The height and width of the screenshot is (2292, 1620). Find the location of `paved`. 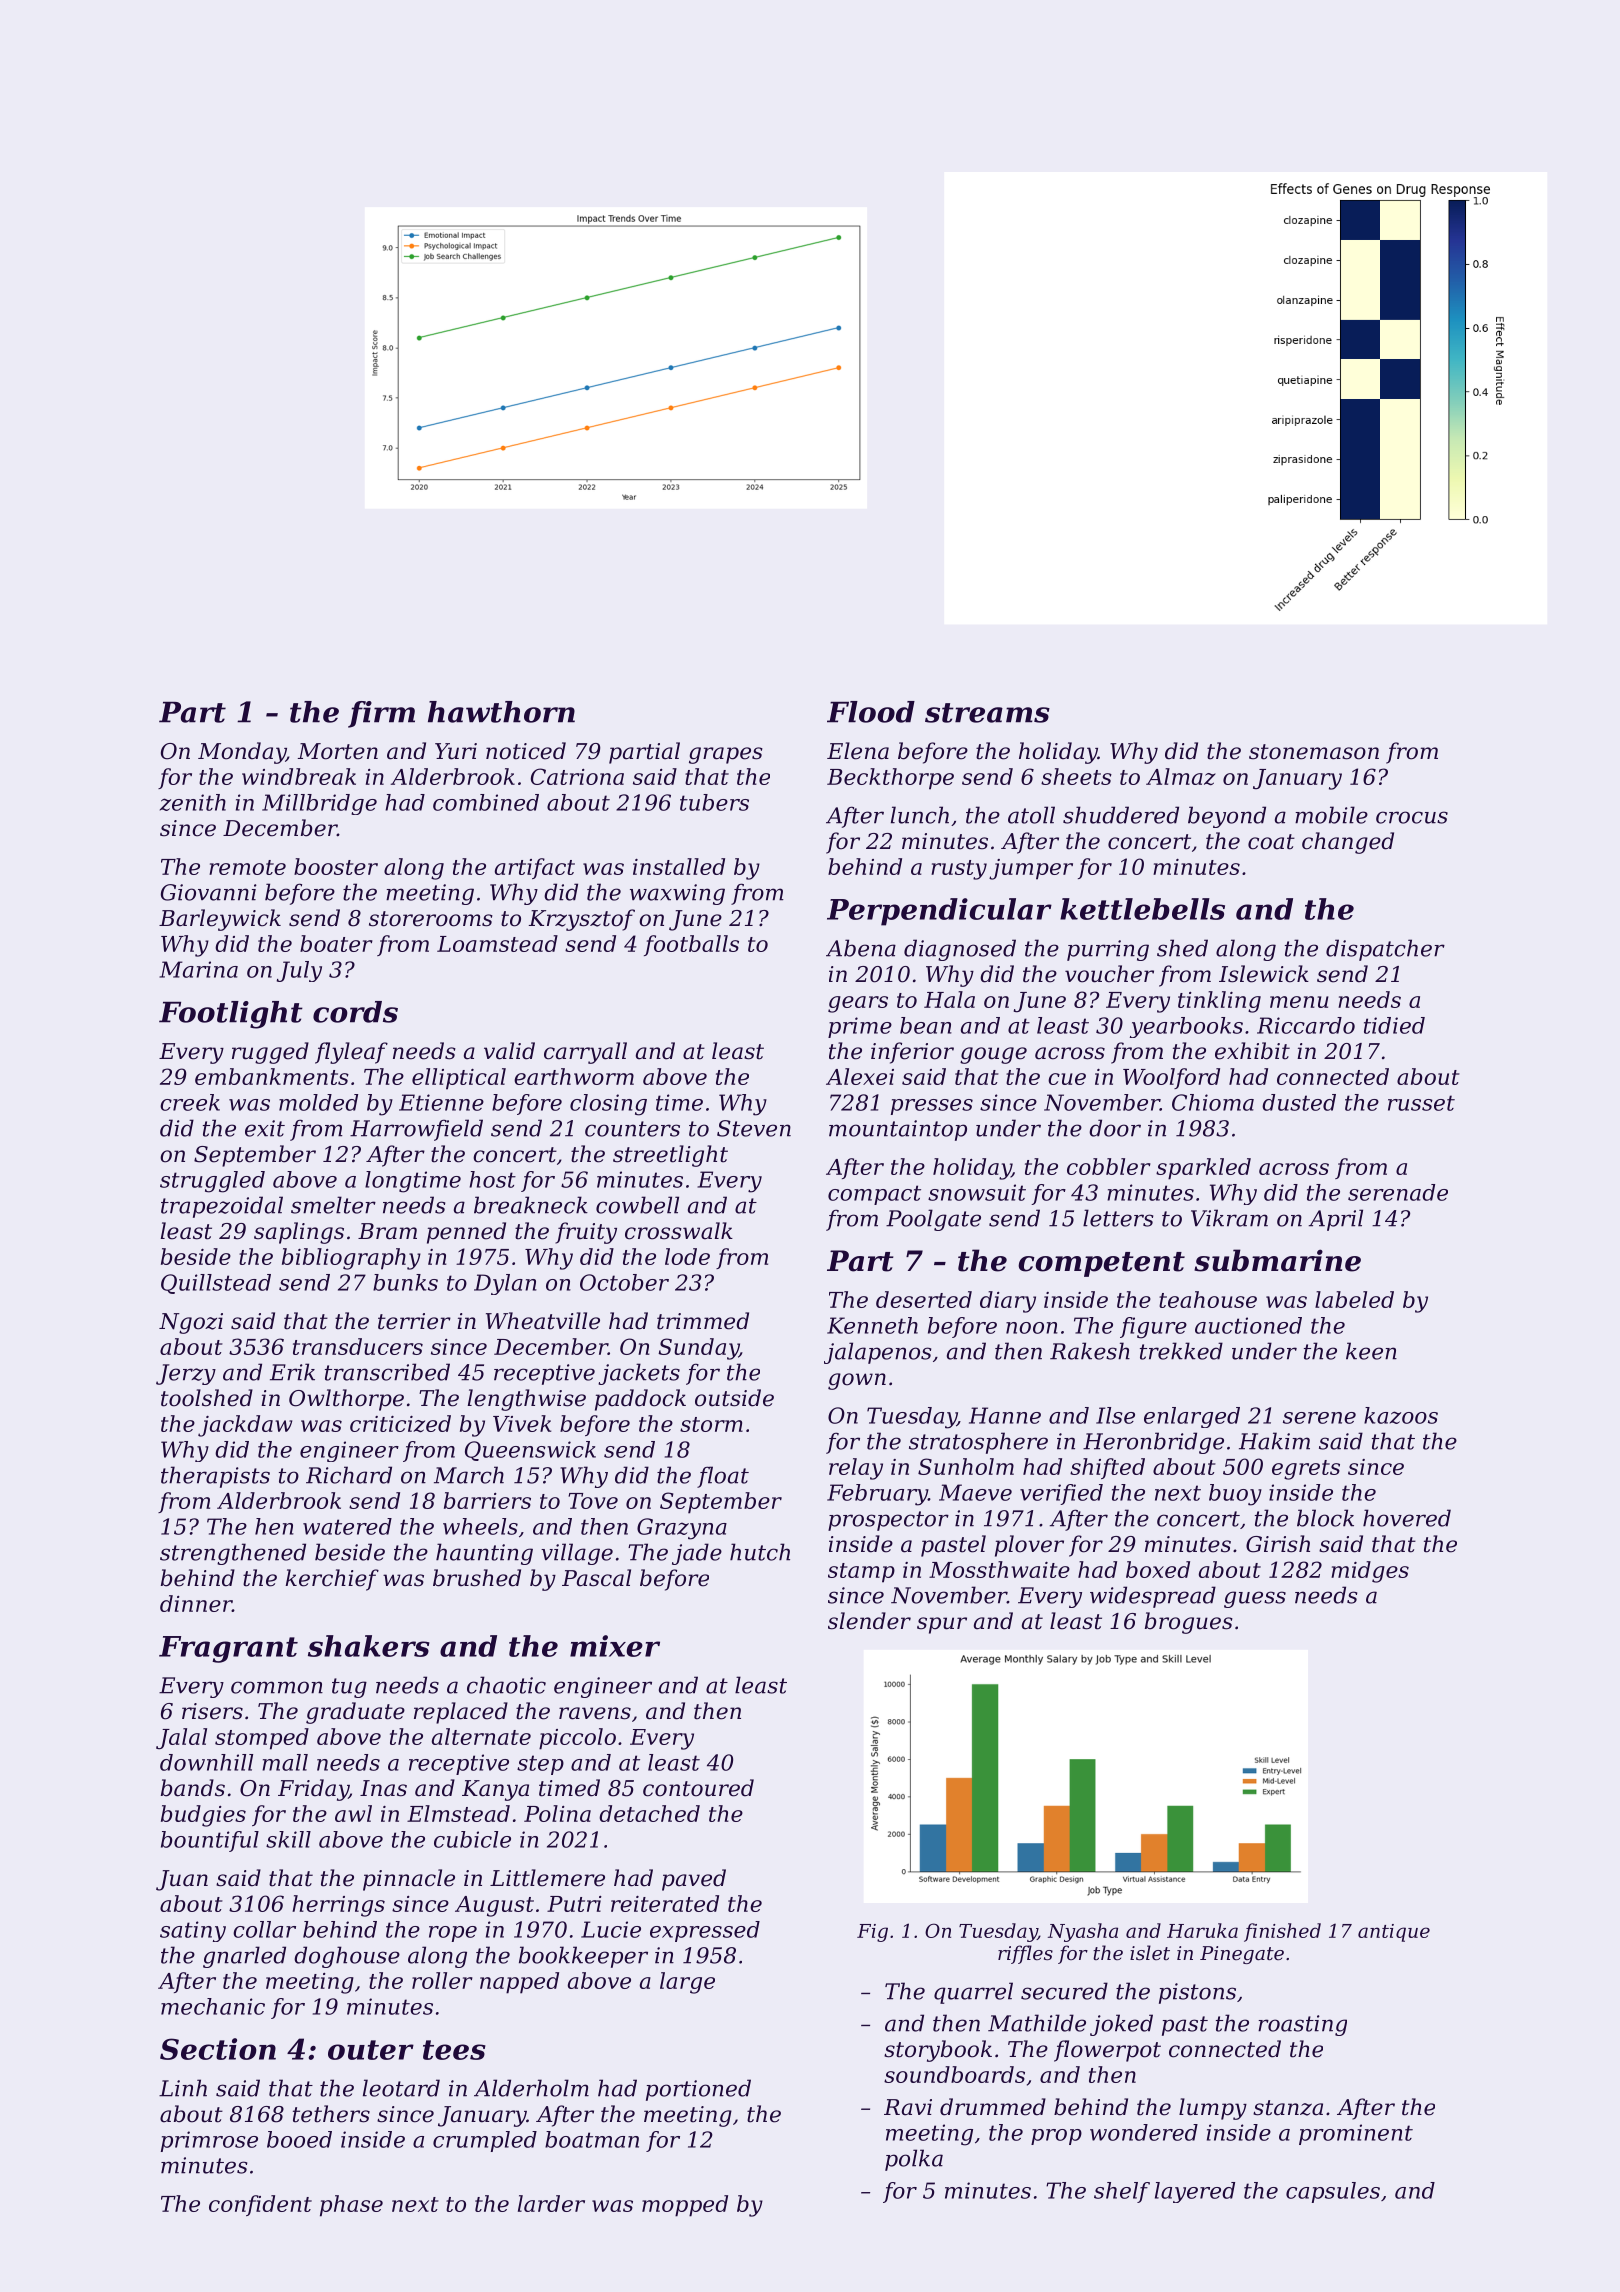

paved is located at coordinates (694, 1880).
